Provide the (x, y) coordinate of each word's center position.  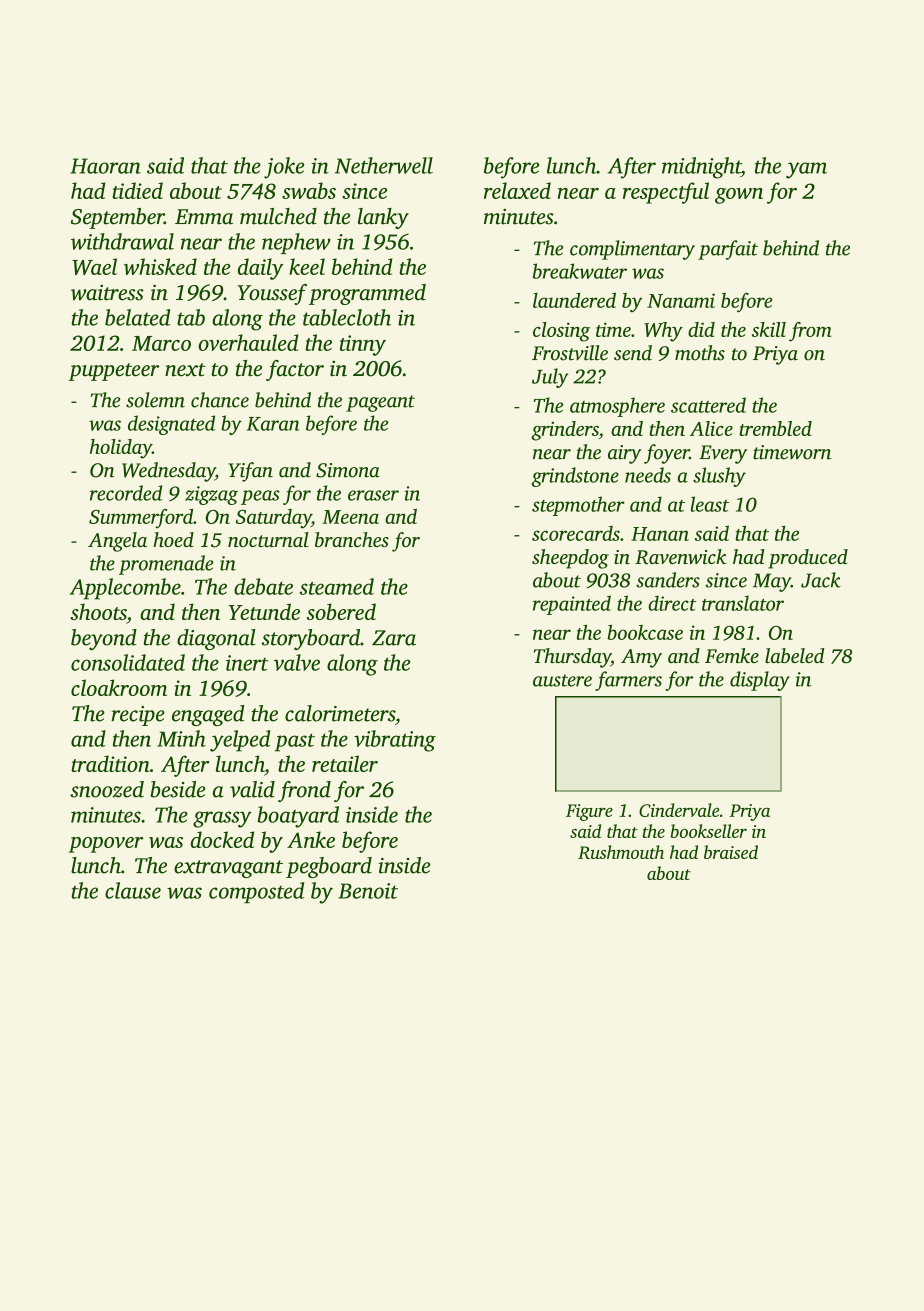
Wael (94, 266)
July (550, 378)
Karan (273, 424)
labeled (794, 655)
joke (284, 168)
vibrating (395, 741)
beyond (104, 639)
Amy (641, 658)
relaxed (517, 190)
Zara (394, 638)
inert (247, 663)
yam (806, 170)
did (701, 329)
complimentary (632, 250)
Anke (311, 839)
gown (739, 196)
